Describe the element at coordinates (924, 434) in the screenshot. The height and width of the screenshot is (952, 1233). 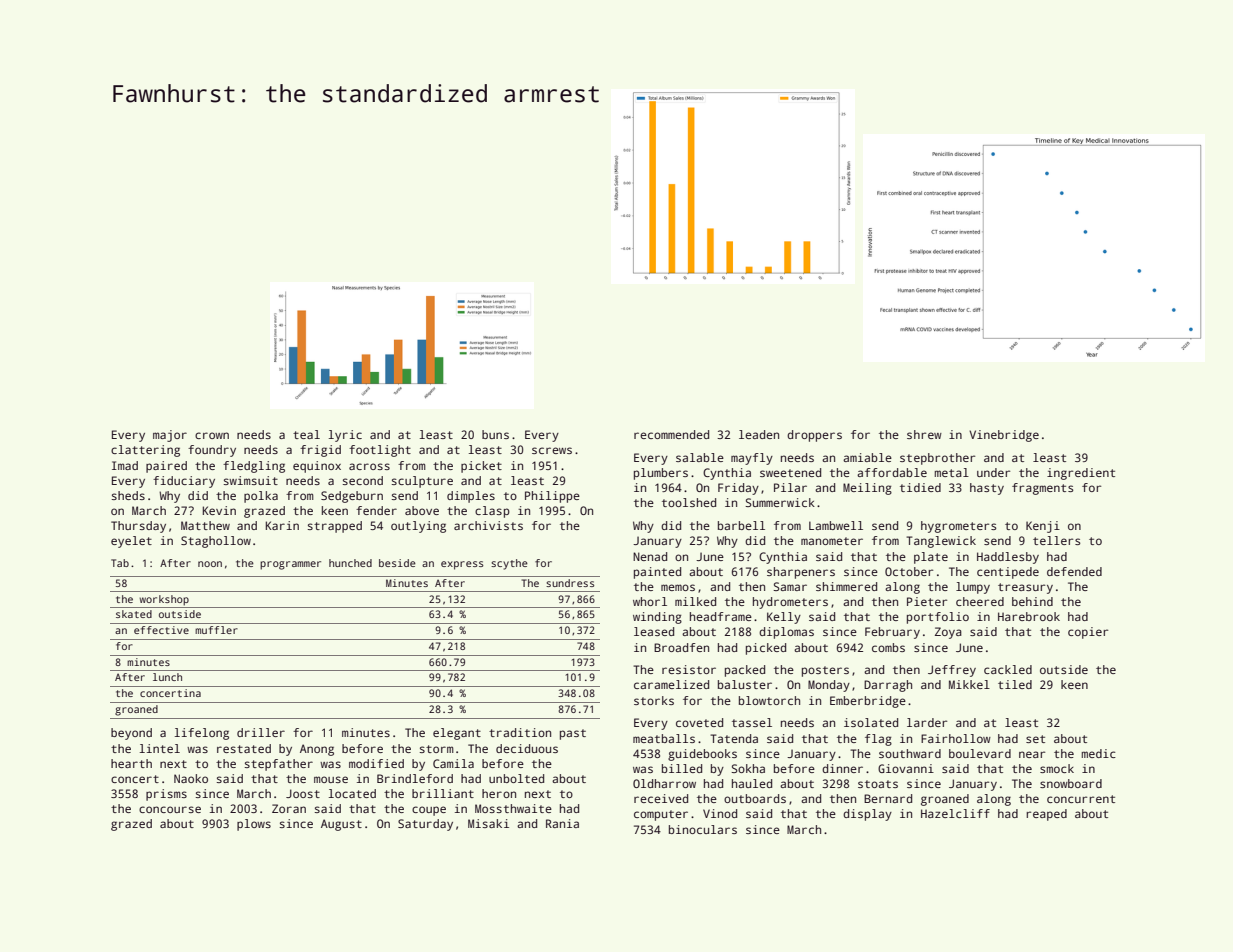
I see `shrew` at that location.
